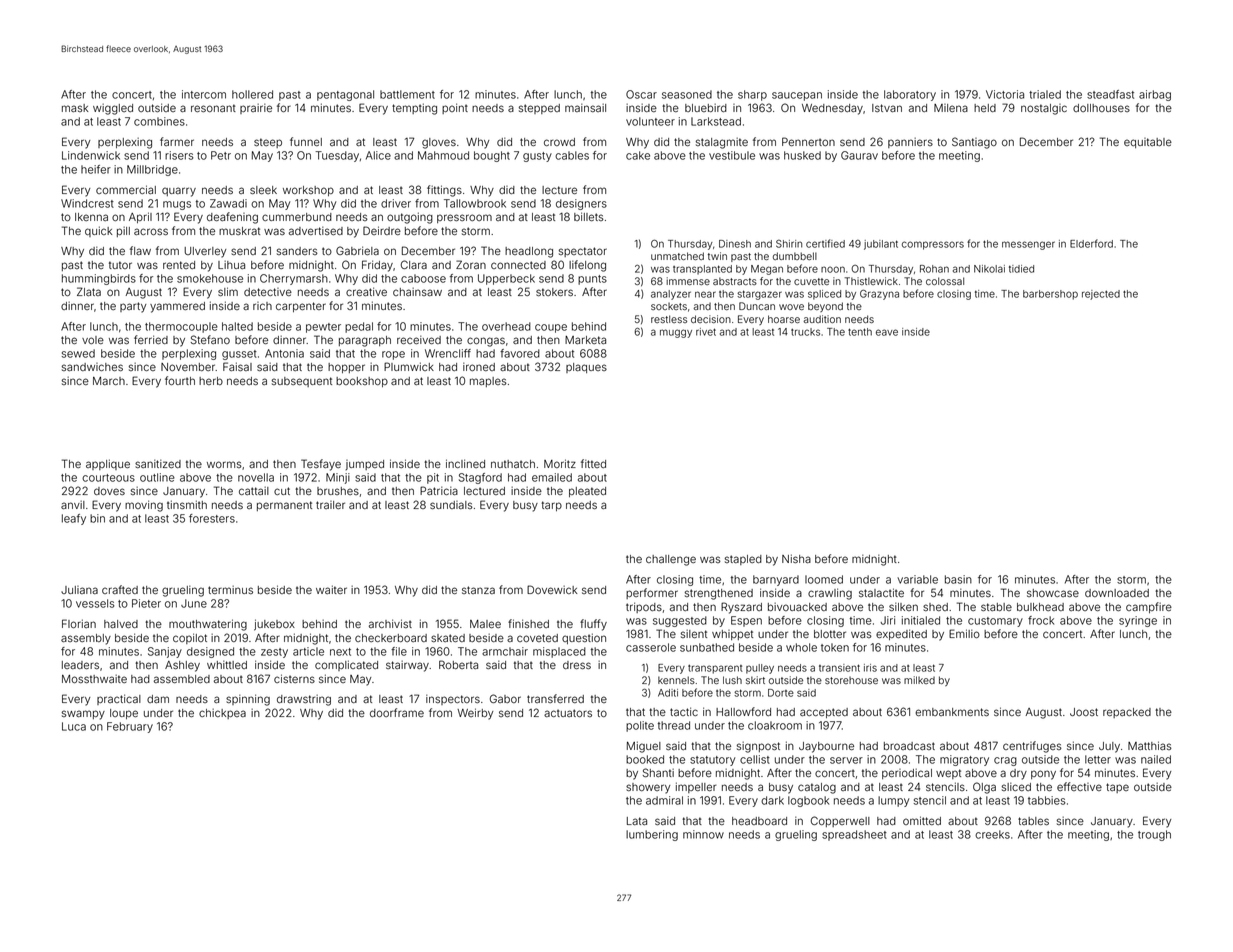  I want to click on moving, so click(144, 506).
